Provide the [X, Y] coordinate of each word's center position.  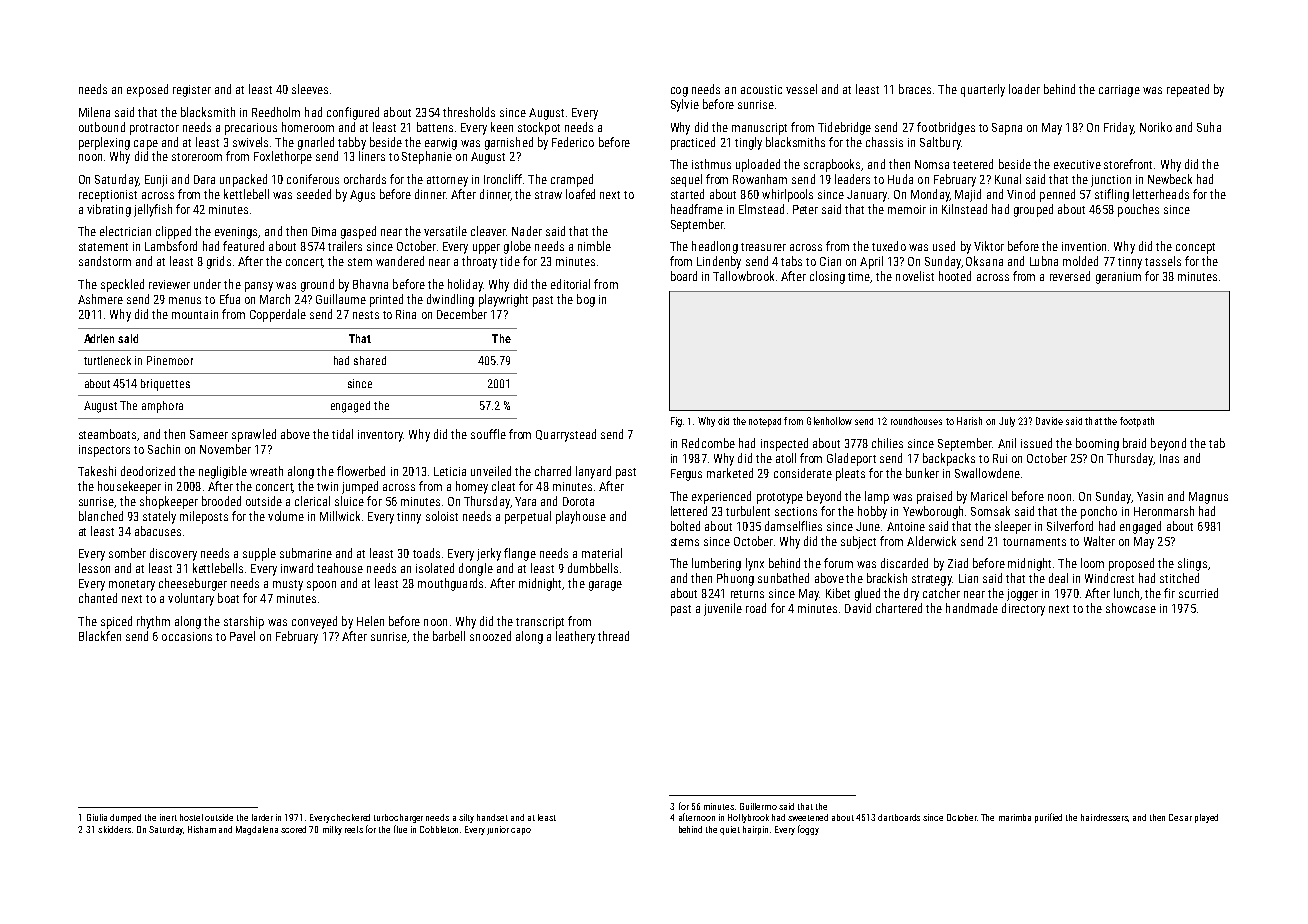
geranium [1118, 278]
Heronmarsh [1164, 511]
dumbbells [593, 568]
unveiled [491, 471]
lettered [689, 511]
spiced [116, 622]
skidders [114, 829]
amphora [162, 407]
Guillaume [341, 299]
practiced [693, 143]
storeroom [197, 157]
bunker [922, 473]
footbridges [946, 128]
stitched [1179, 578]
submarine [306, 553]
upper [486, 249]
